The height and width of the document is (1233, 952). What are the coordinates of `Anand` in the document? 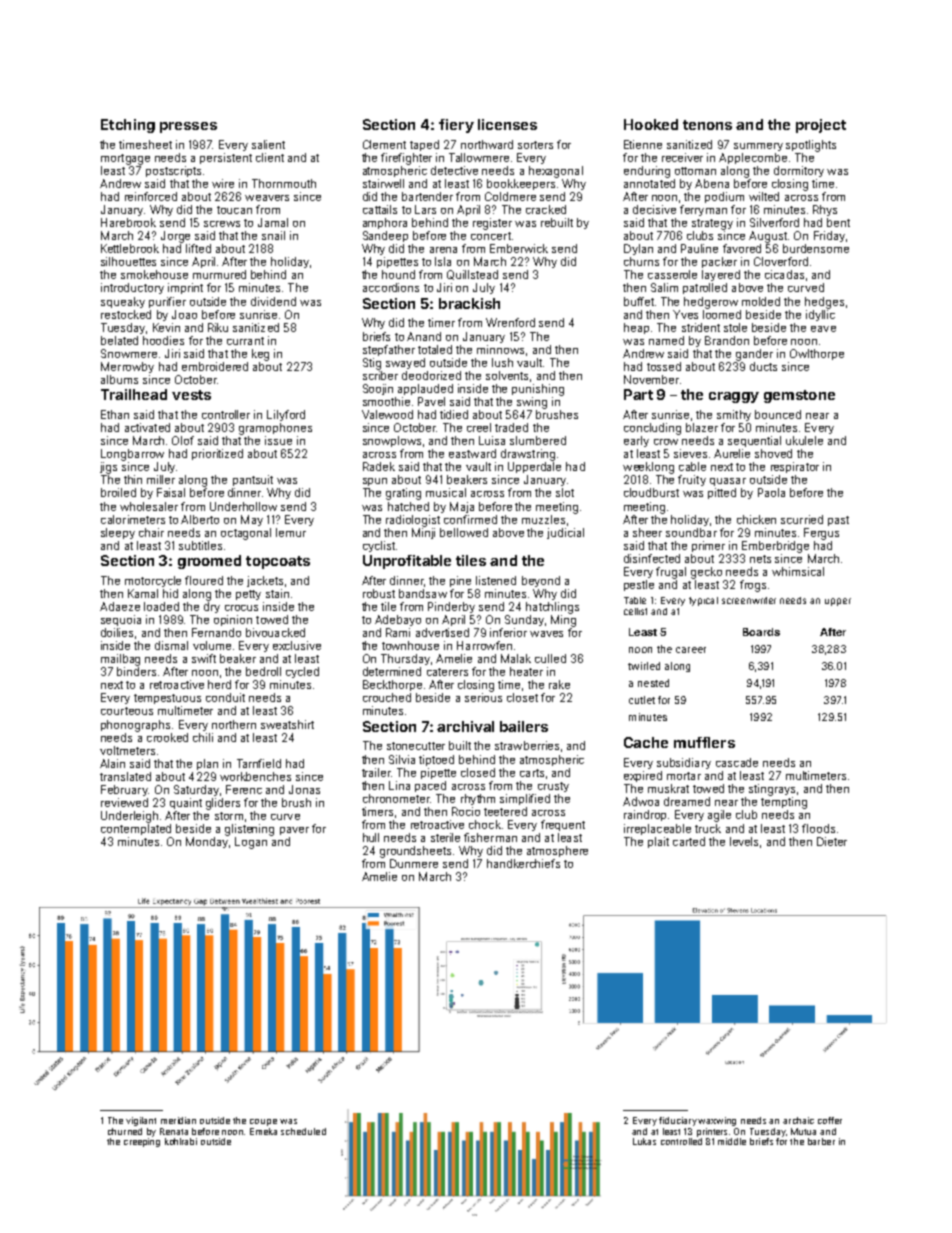 It's located at (424, 336).
